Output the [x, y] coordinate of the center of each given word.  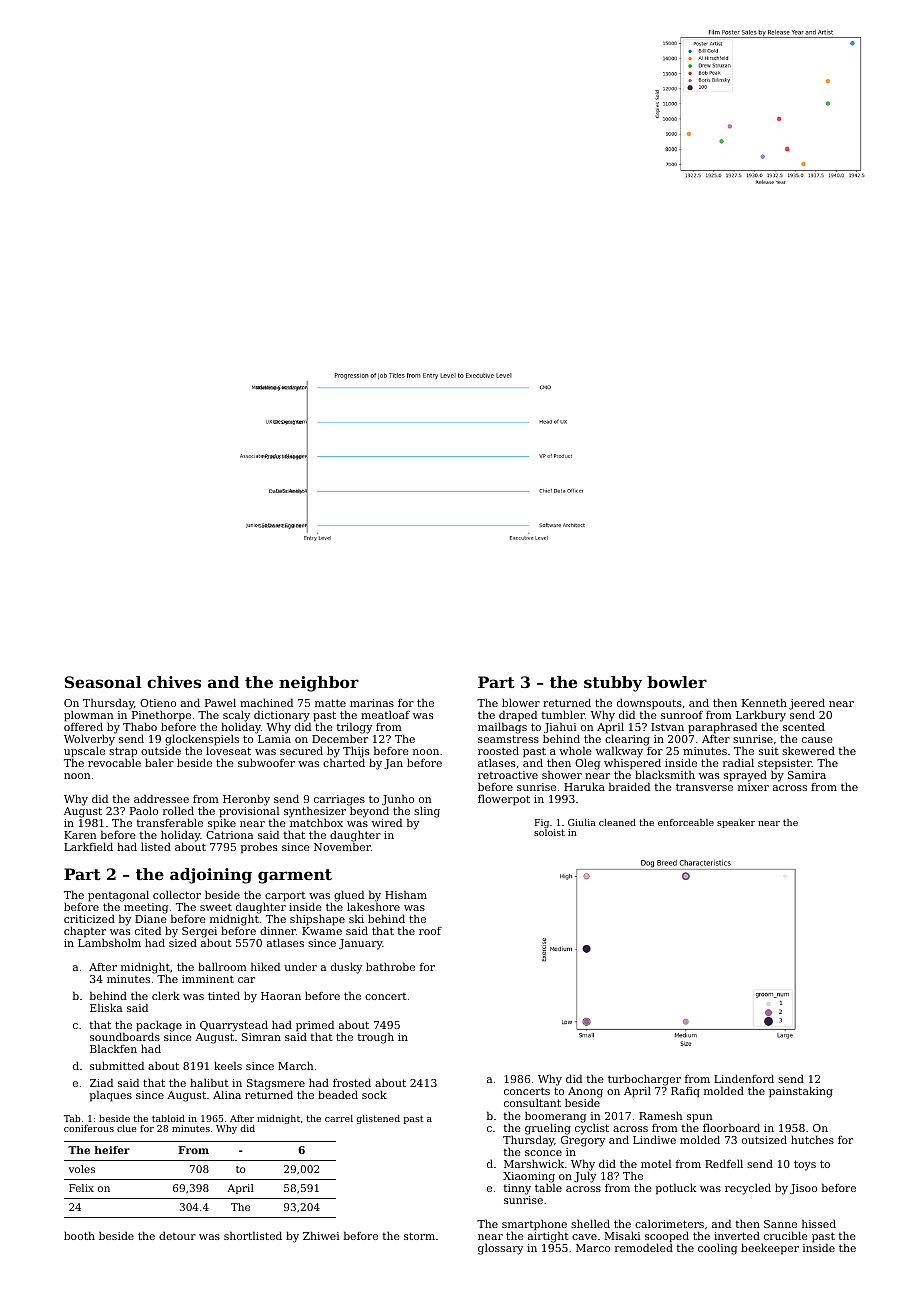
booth [79, 1235]
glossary [500, 1249]
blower [521, 702]
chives [174, 682]
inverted [737, 1235]
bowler [677, 682]
